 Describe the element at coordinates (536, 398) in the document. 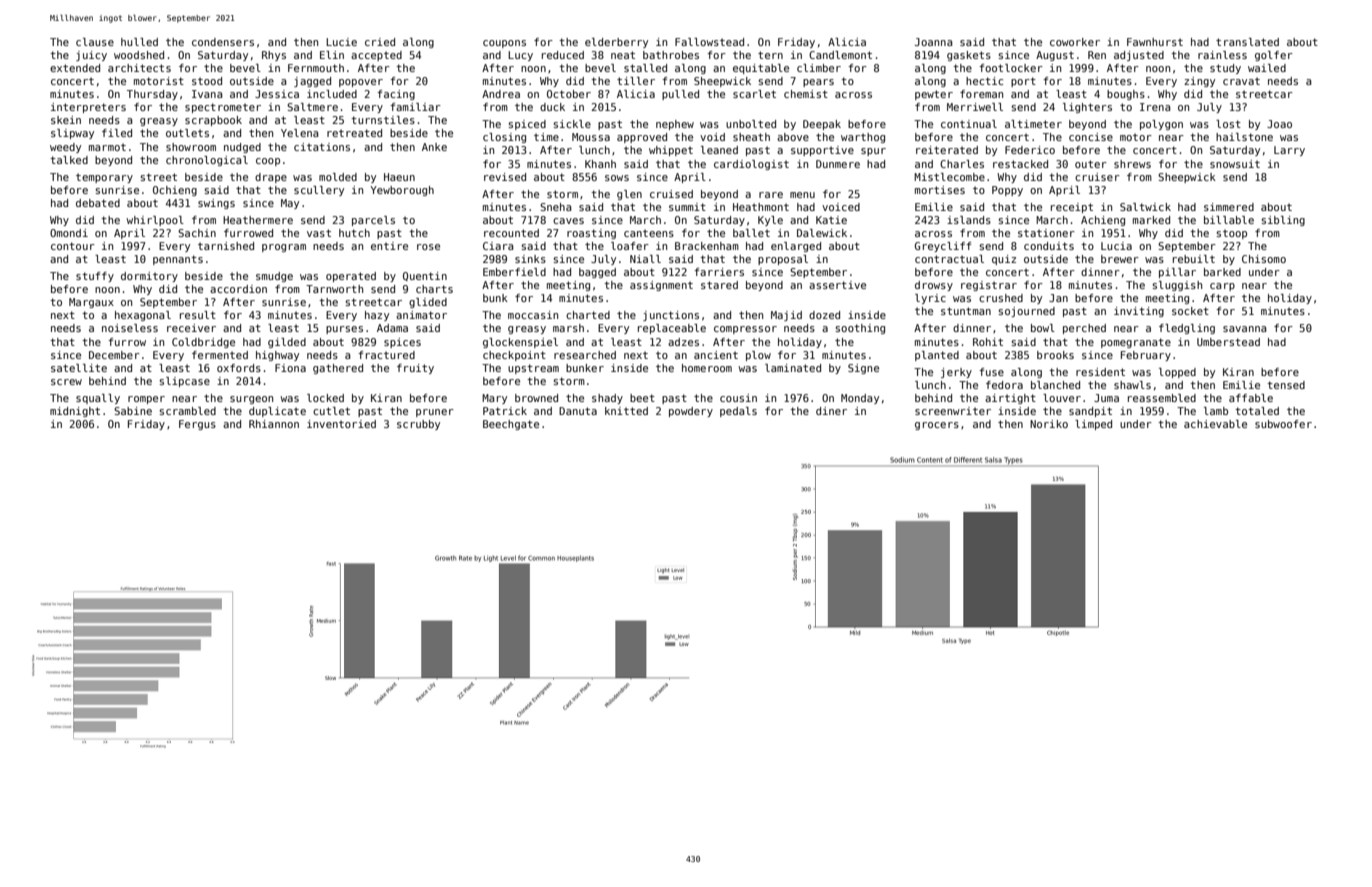

I see `browned` at that location.
